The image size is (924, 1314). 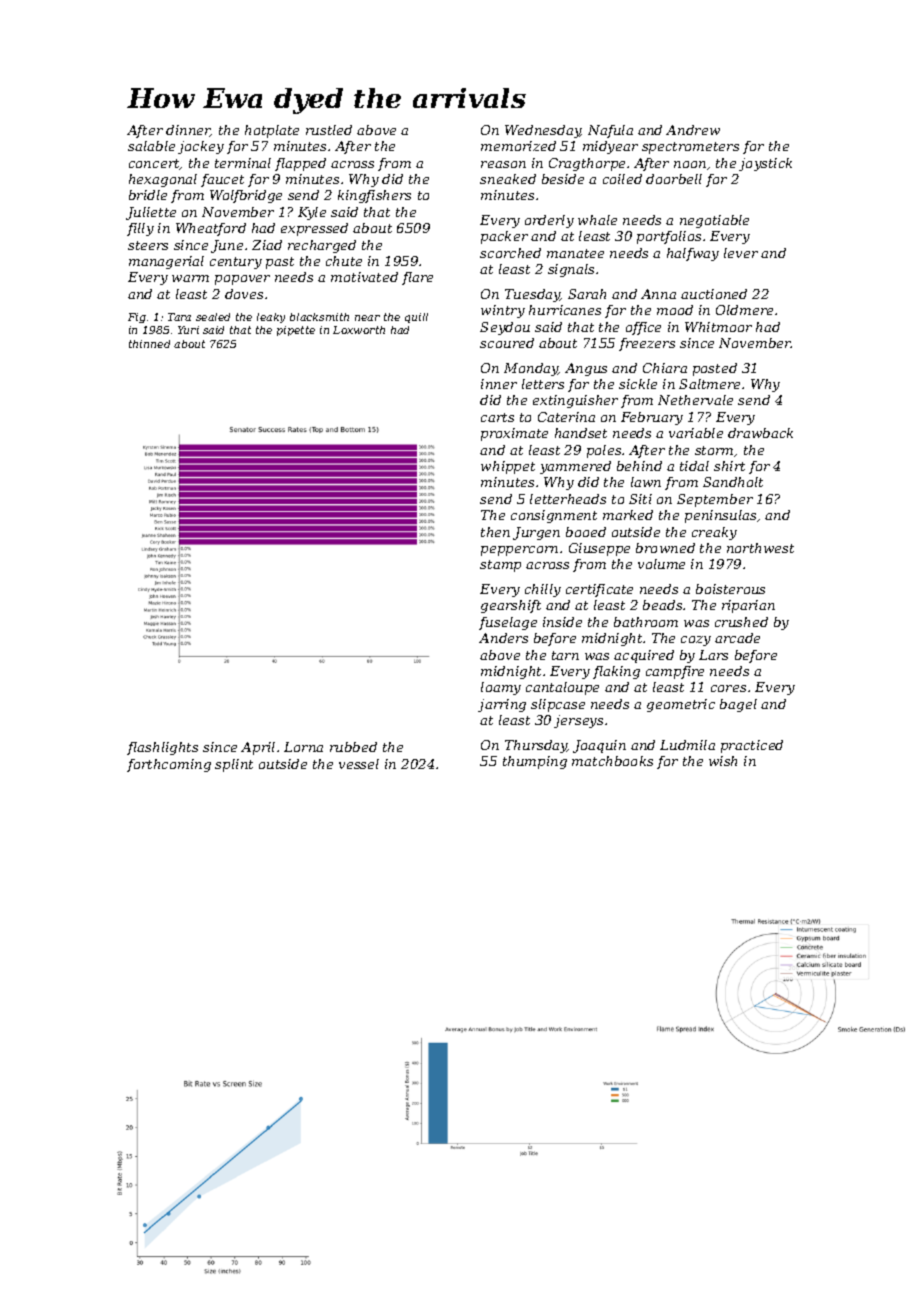 I want to click on flashlights, so click(x=162, y=748).
